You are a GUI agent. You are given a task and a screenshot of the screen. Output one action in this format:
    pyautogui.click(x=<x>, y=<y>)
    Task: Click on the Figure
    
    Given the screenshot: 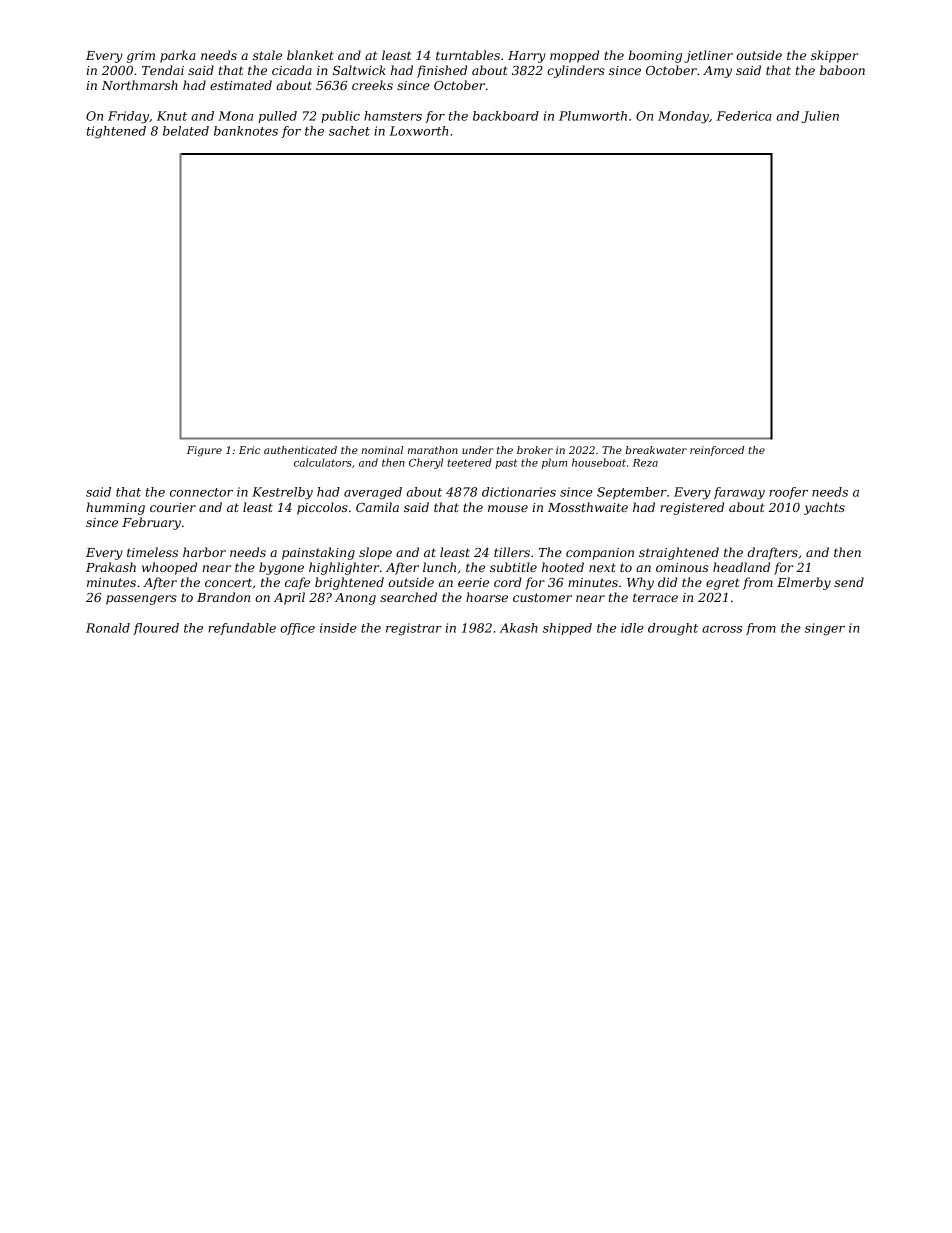 What is the action you would take?
    pyautogui.click(x=204, y=451)
